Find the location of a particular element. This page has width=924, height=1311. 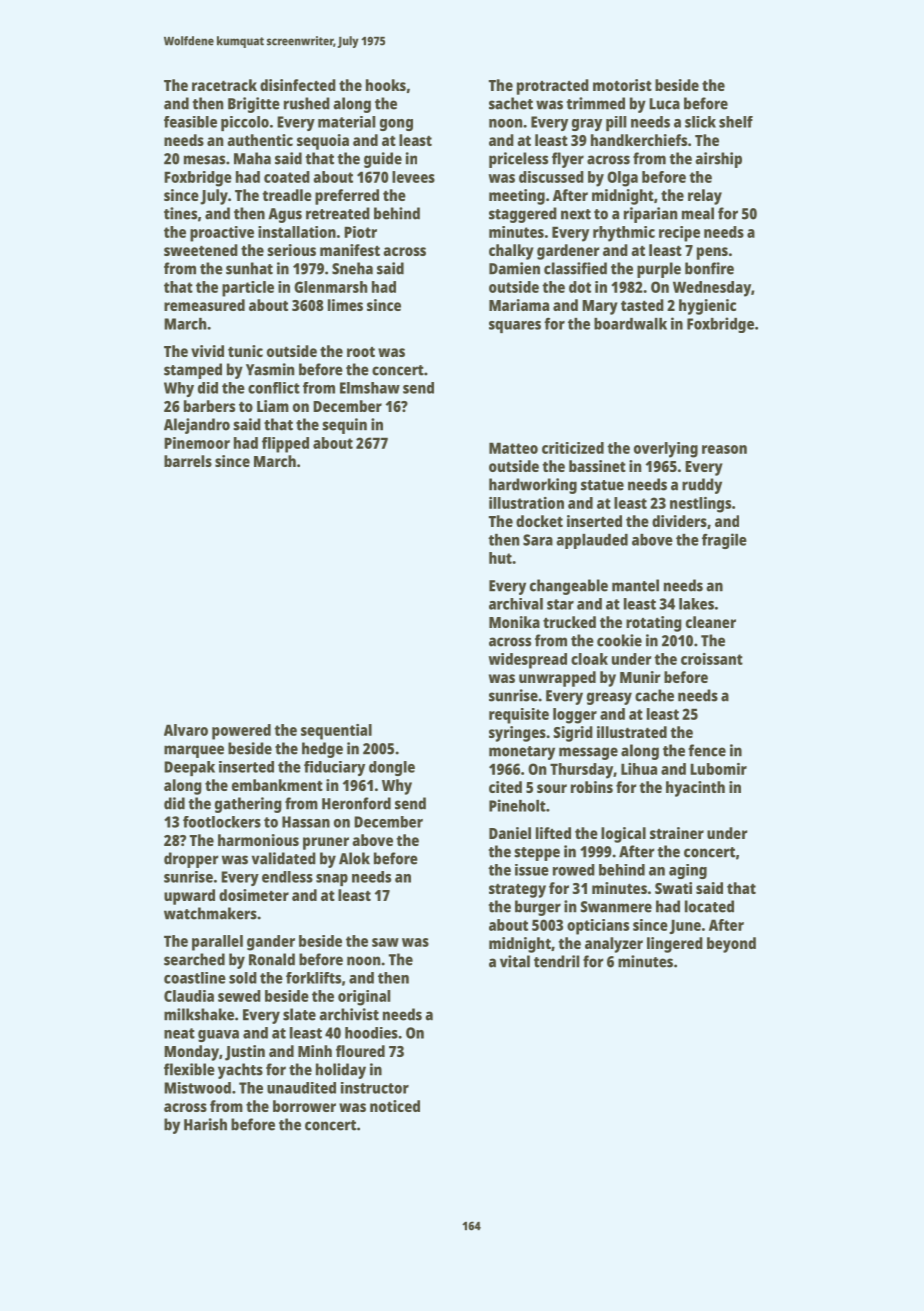

illustration is located at coordinates (526, 503).
